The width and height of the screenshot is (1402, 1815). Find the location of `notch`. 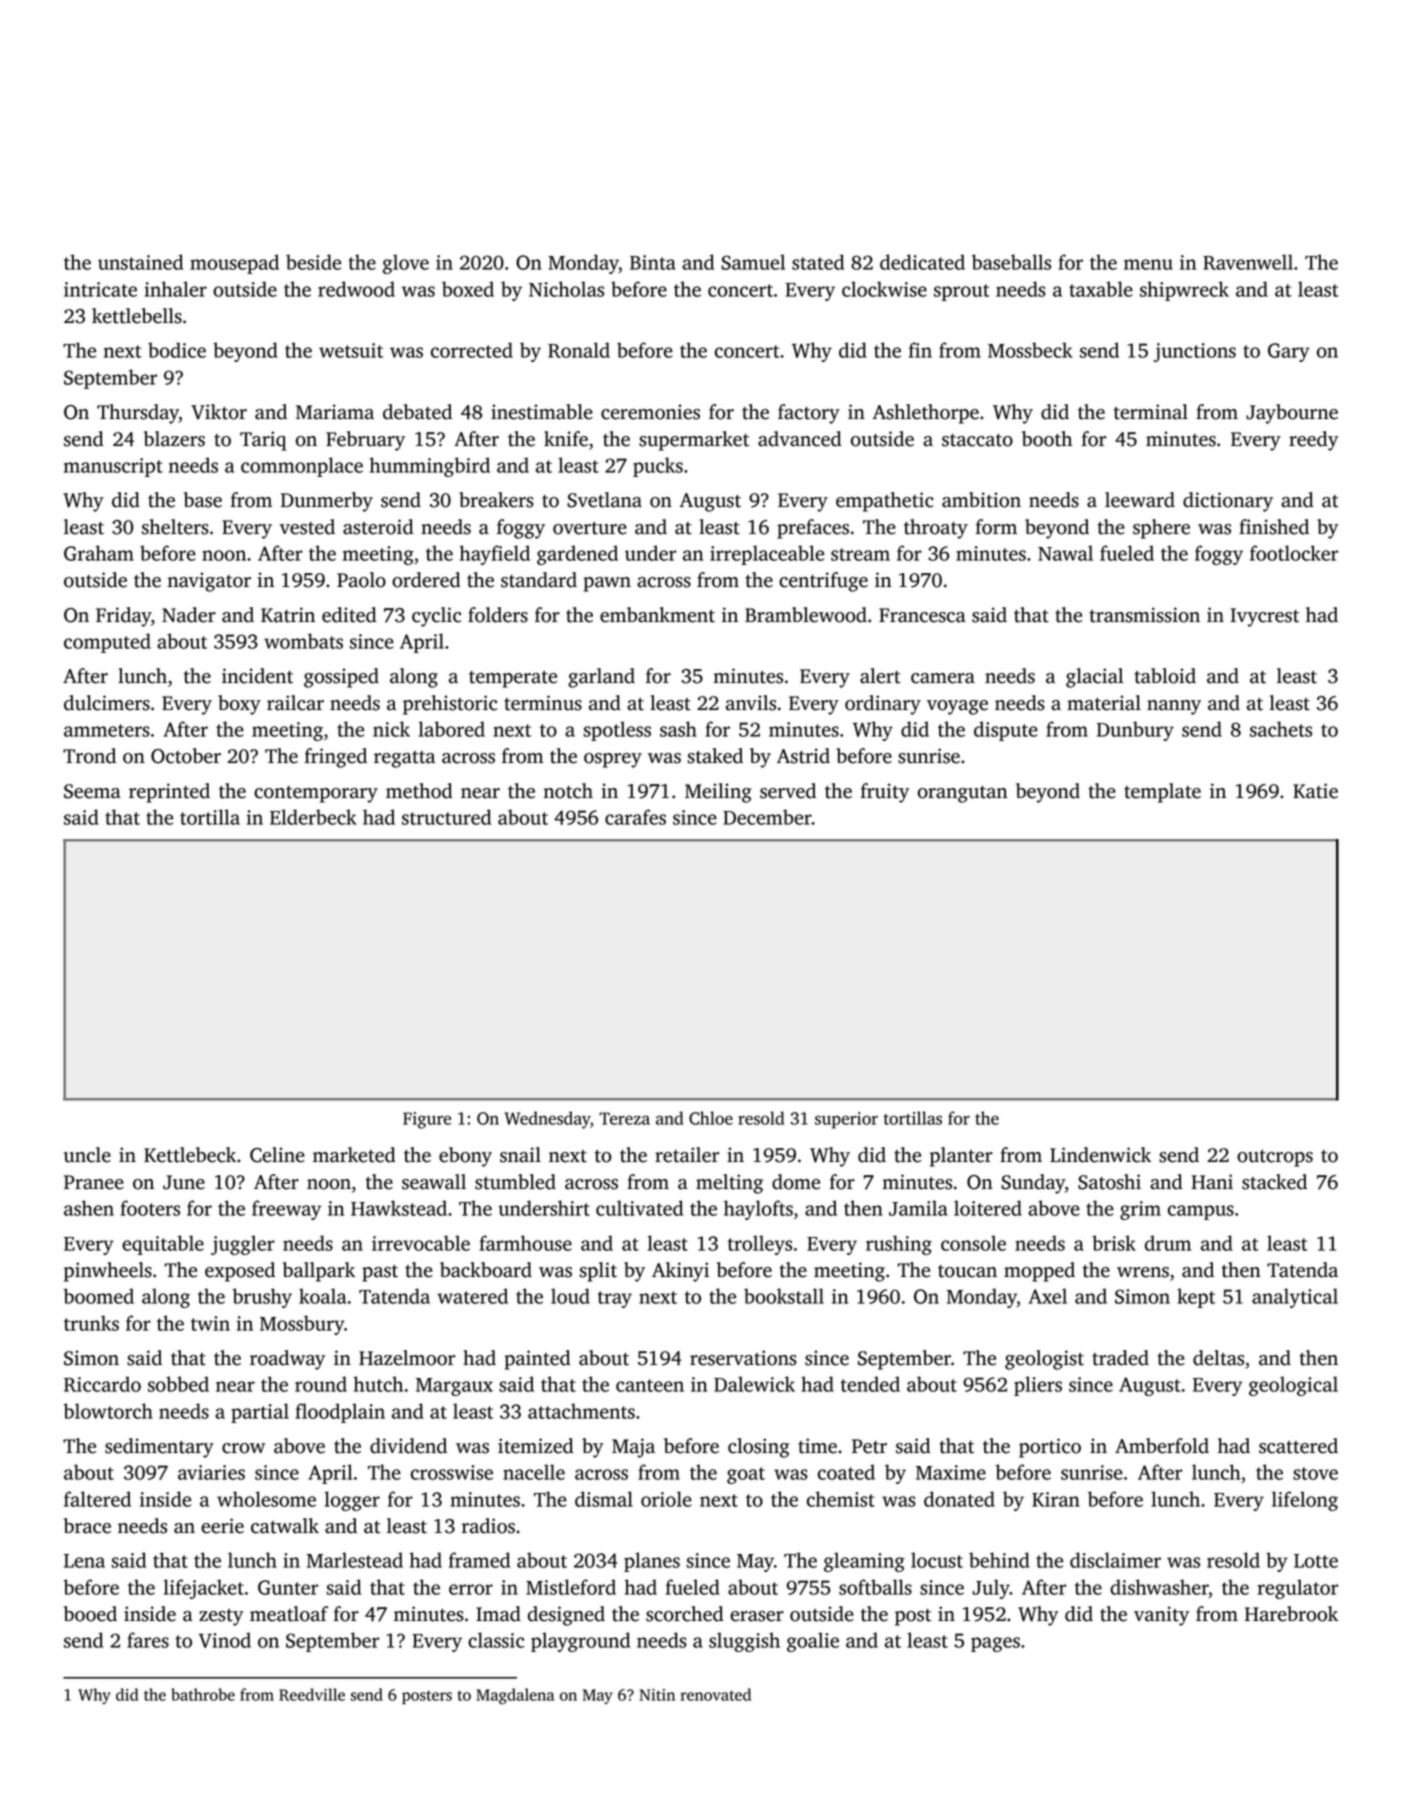

notch is located at coordinates (568, 791).
